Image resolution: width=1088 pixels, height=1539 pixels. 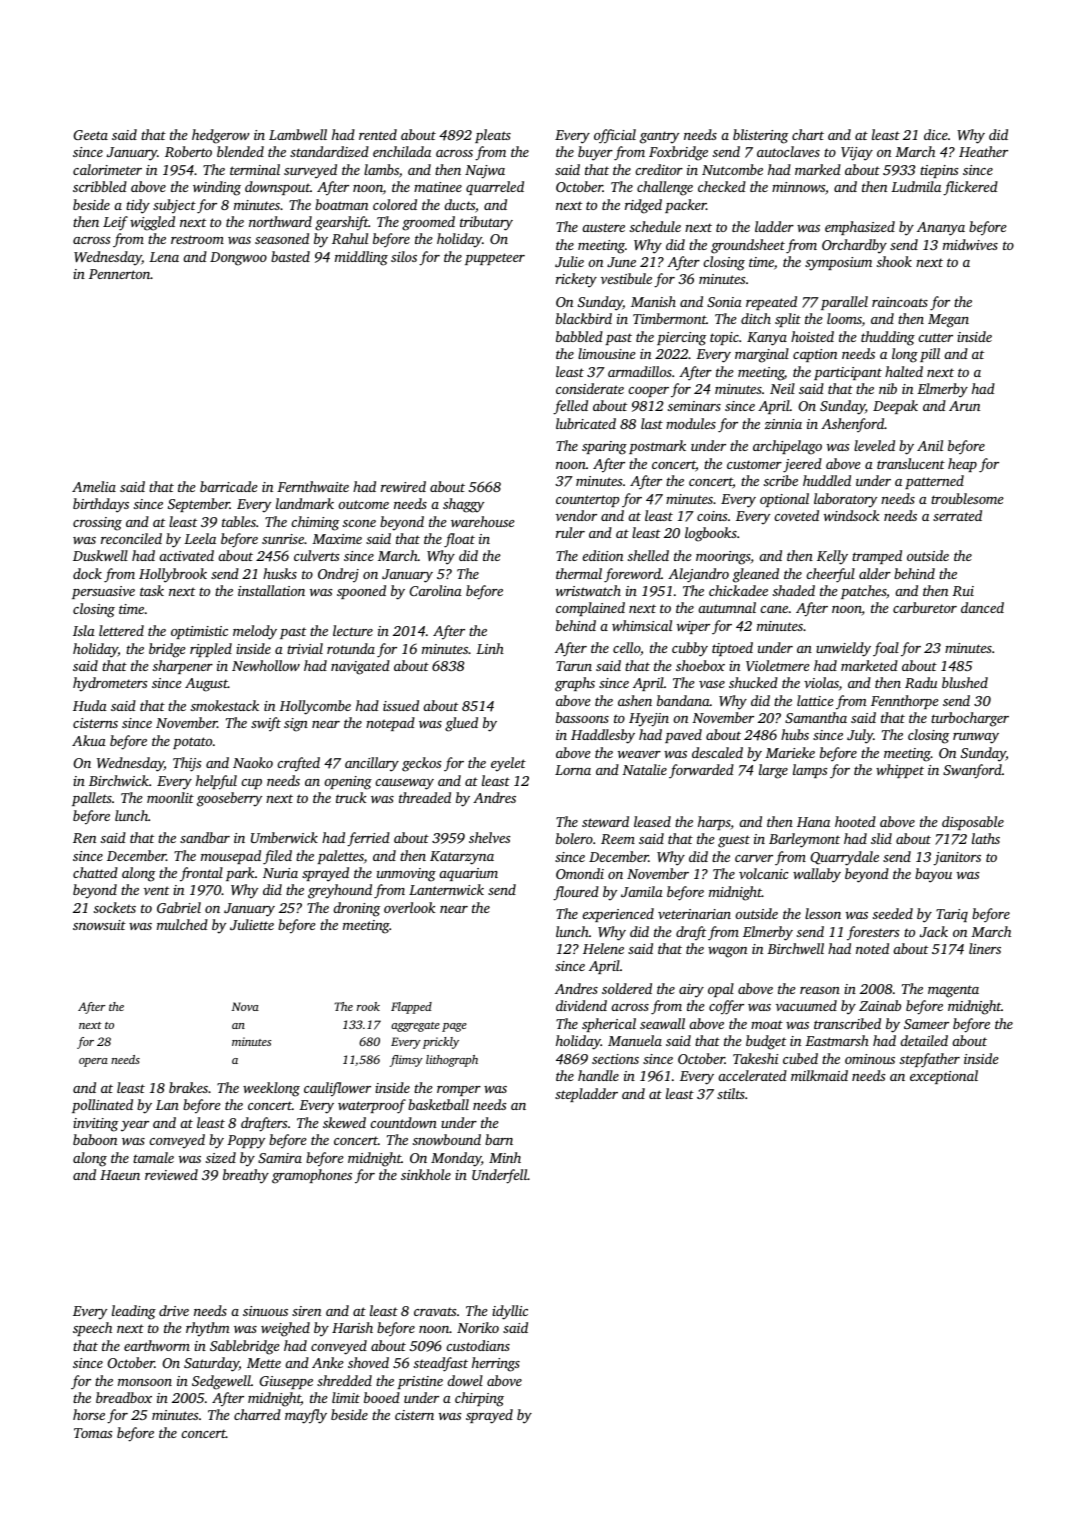 What do you see at coordinates (479, 1399) in the page?
I see `chirping` at bounding box center [479, 1399].
